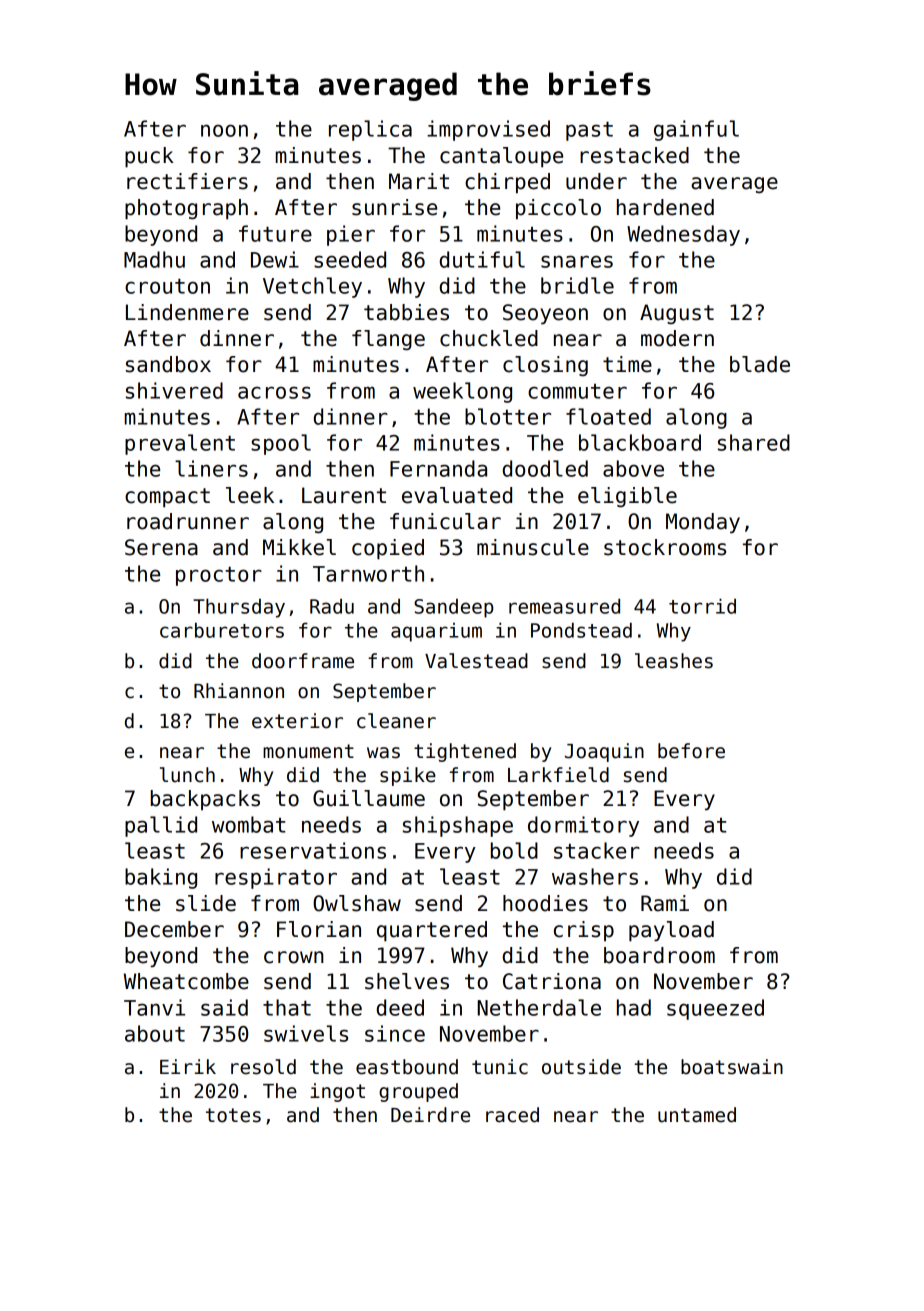 Image resolution: width=924 pixels, height=1311 pixels. Describe the element at coordinates (370, 130) in the screenshot. I see `replica` at that location.
